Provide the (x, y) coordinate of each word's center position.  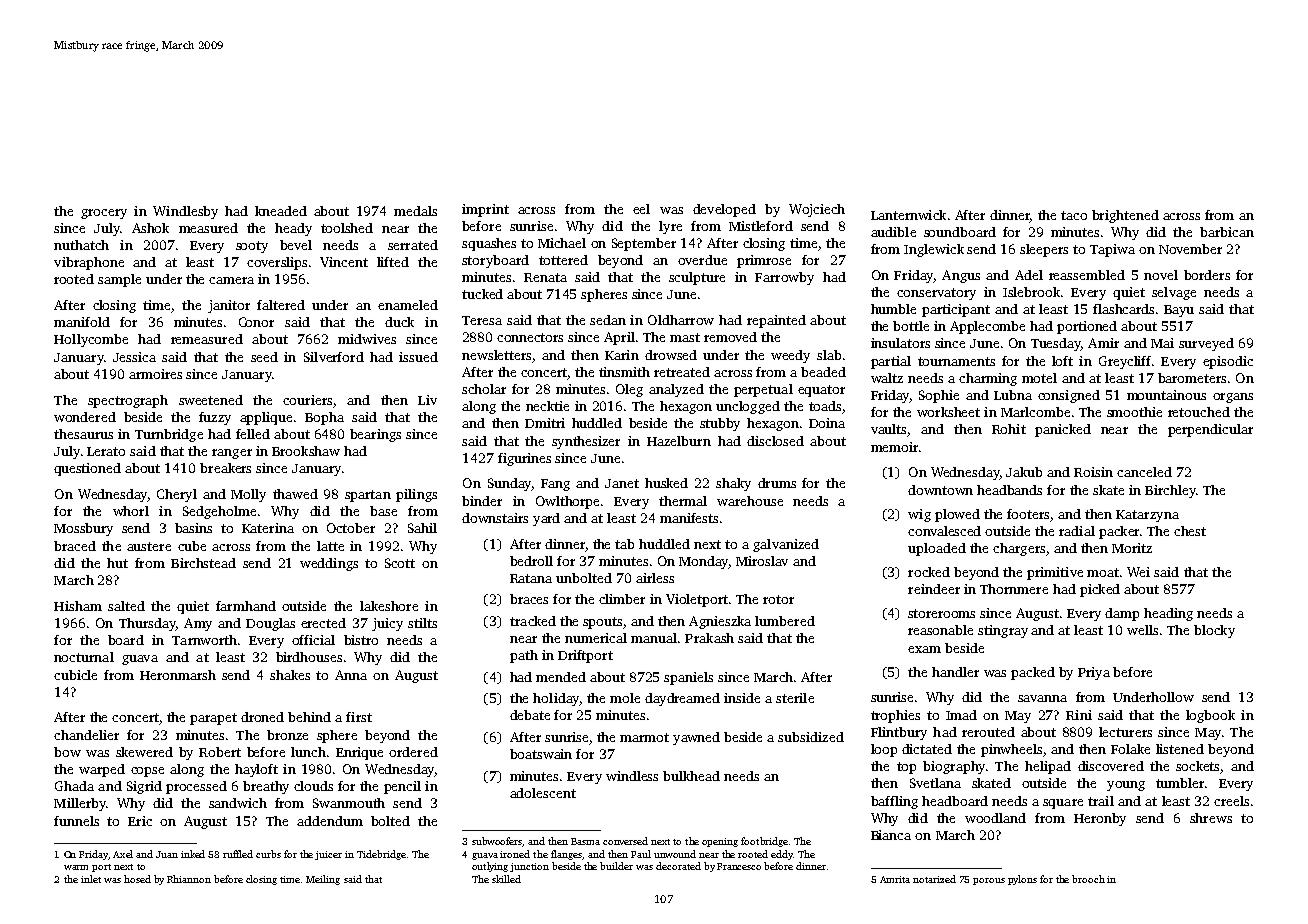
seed (264, 357)
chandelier (86, 735)
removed (730, 337)
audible (893, 232)
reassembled (1087, 275)
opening (720, 842)
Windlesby (185, 212)
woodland (995, 818)
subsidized (811, 737)
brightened (1125, 216)
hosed (137, 879)
